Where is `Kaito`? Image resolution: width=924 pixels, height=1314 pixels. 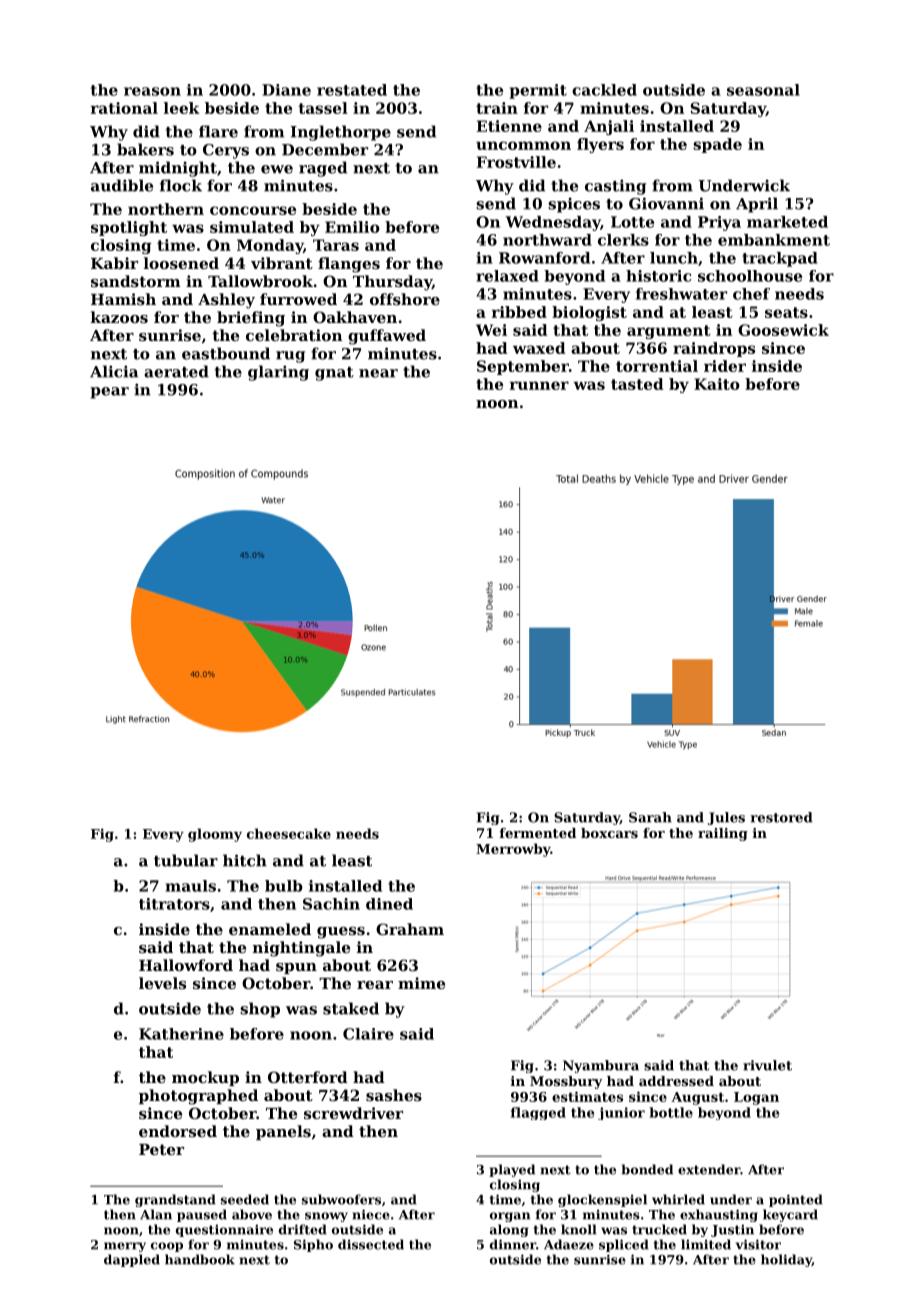
Kaito is located at coordinates (717, 384).
